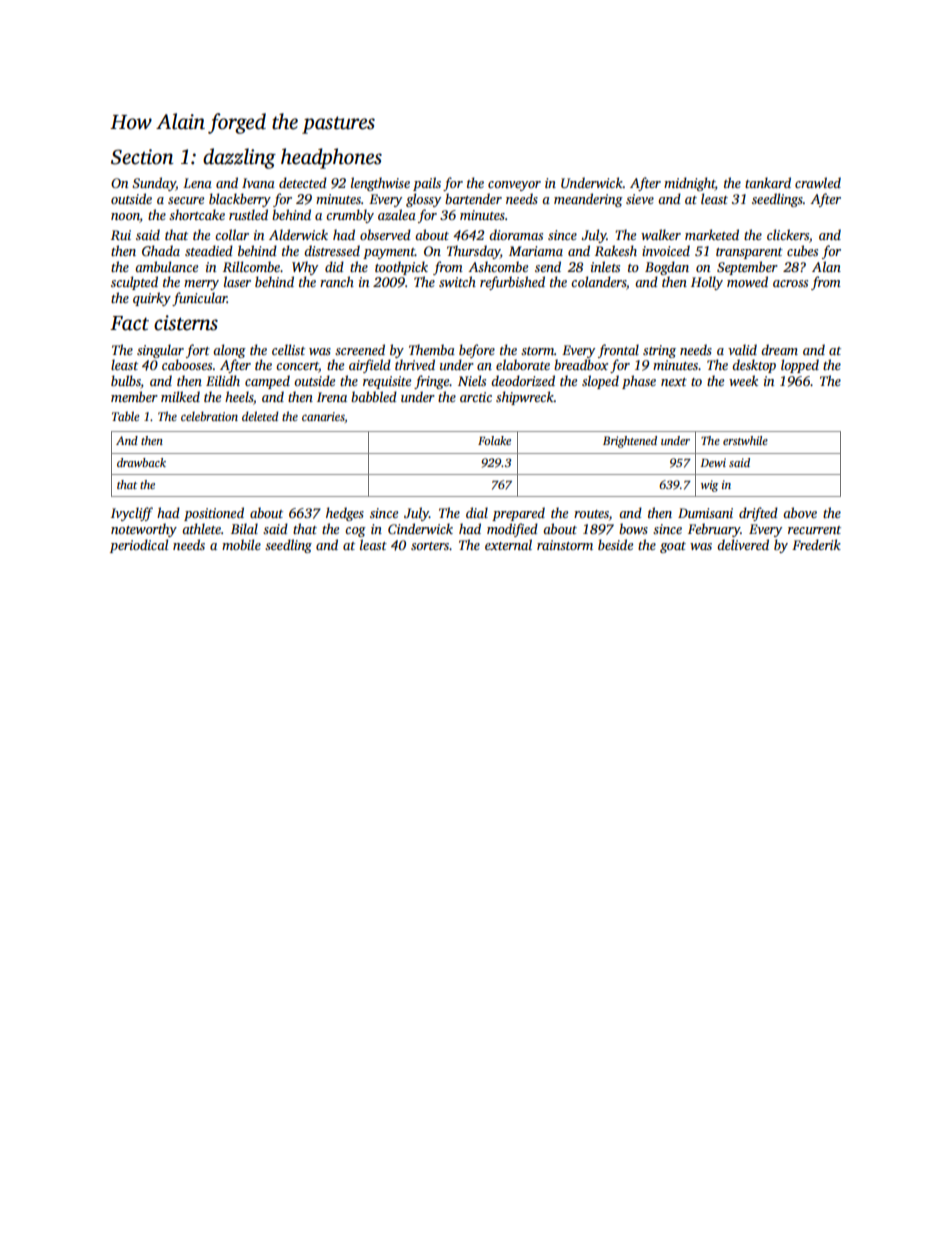 The height and width of the document is (1233, 952). I want to click on Section, so click(142, 157).
